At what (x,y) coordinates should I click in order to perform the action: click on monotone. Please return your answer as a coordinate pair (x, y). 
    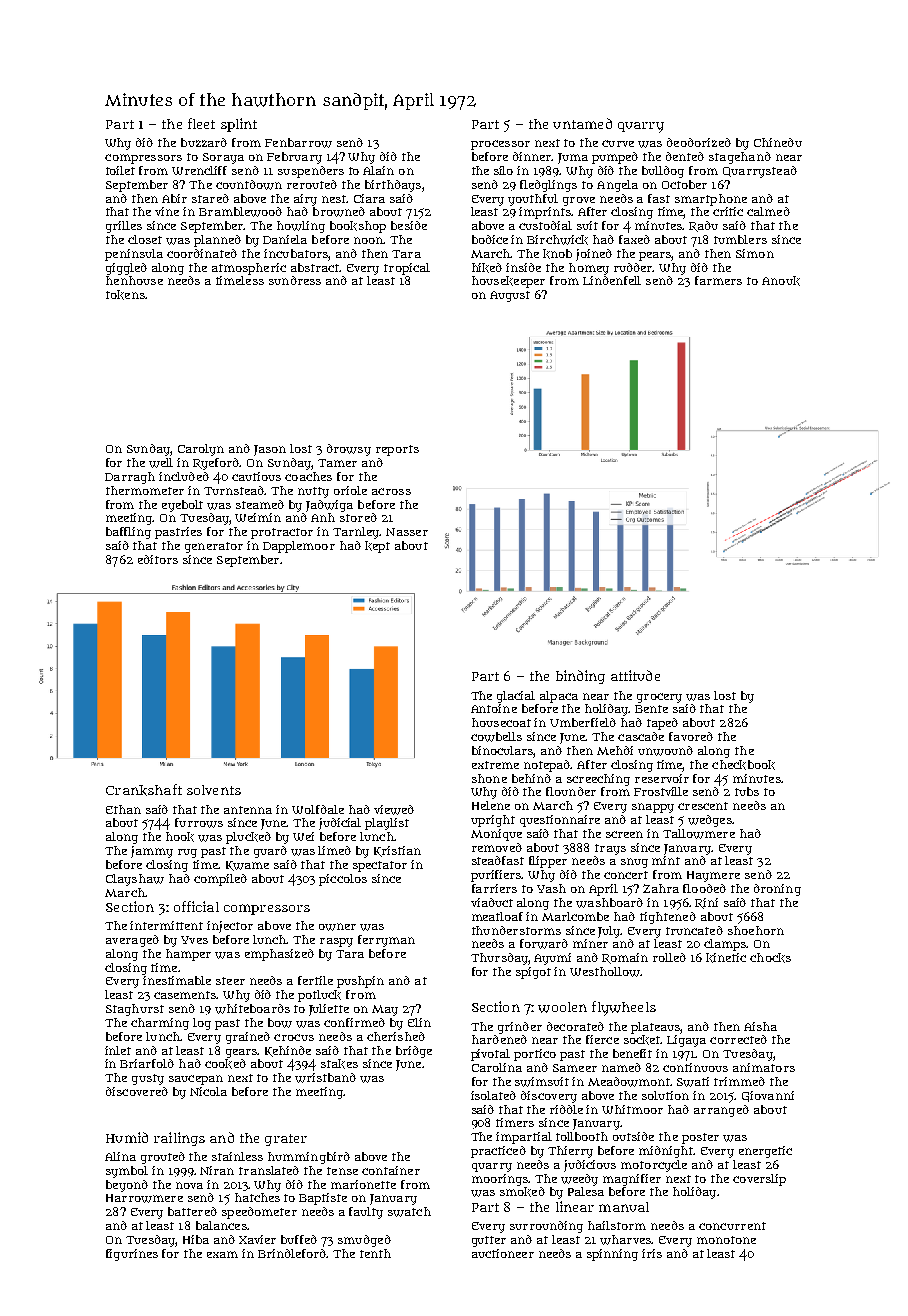
    Looking at the image, I should click on (726, 1240).
